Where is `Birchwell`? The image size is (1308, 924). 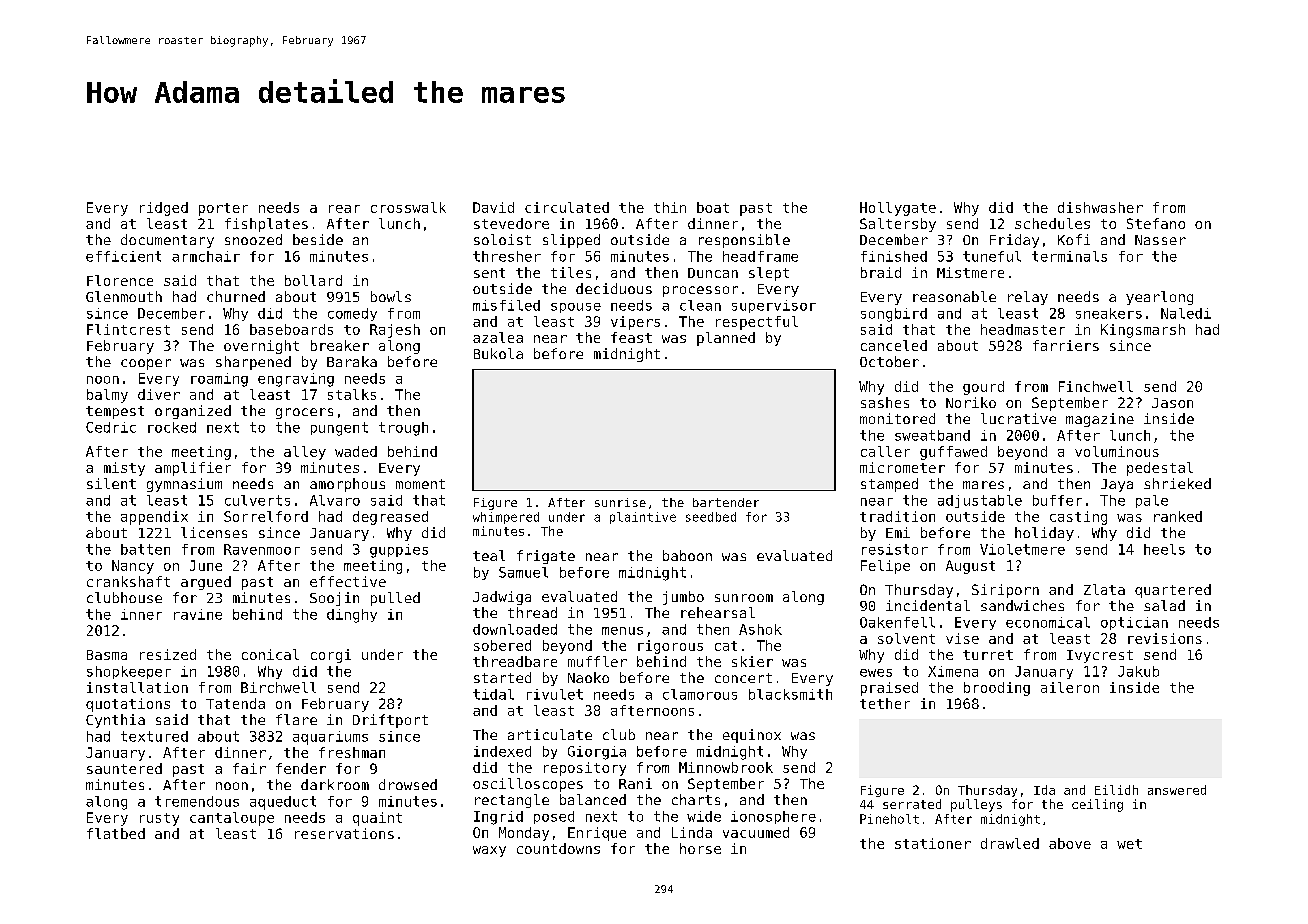
Birchwell is located at coordinates (278, 687).
